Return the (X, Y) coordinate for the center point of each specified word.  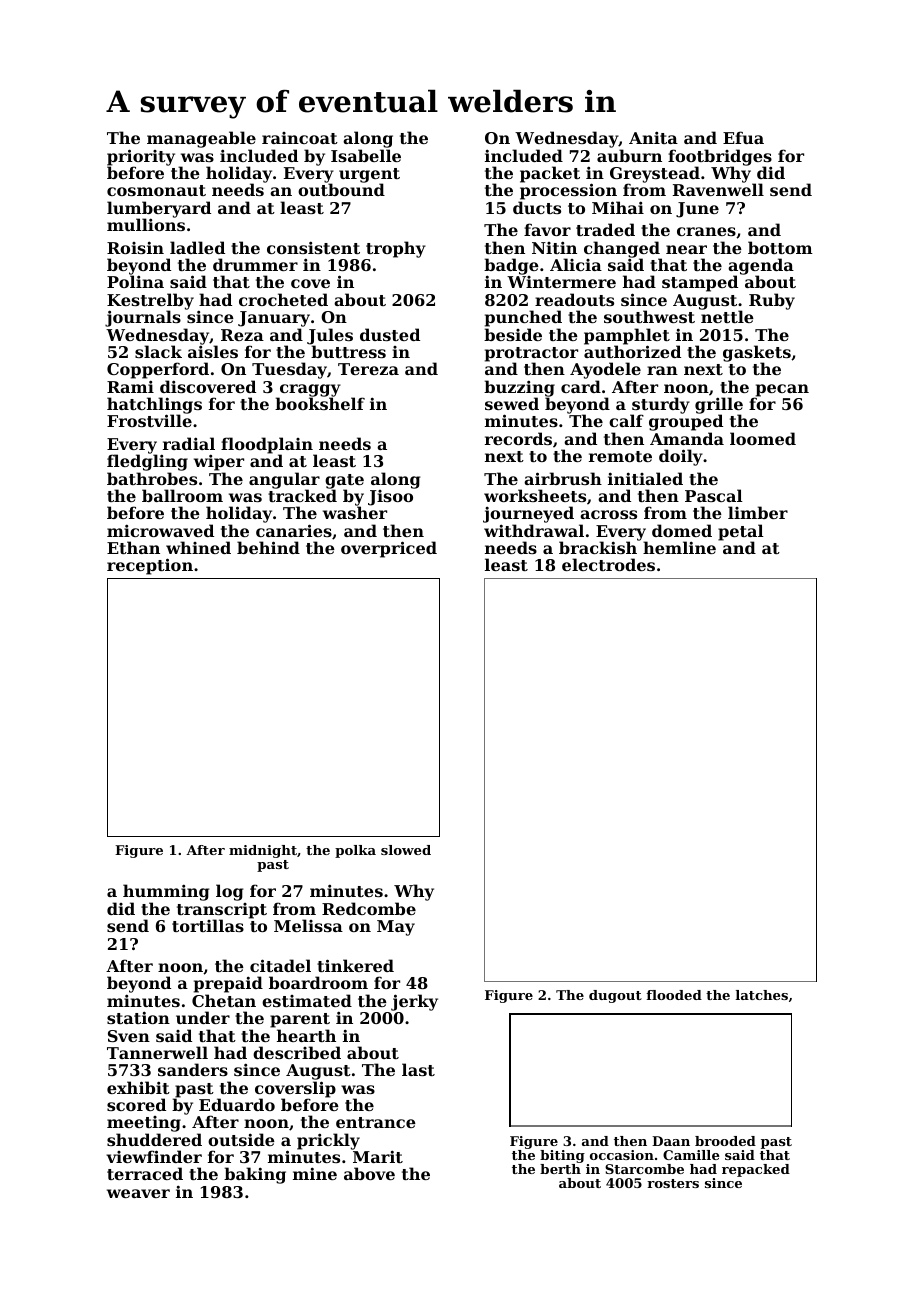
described (297, 1052)
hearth (306, 1035)
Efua (743, 137)
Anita (653, 137)
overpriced (389, 549)
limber (758, 512)
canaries (294, 530)
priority (141, 158)
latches (762, 995)
